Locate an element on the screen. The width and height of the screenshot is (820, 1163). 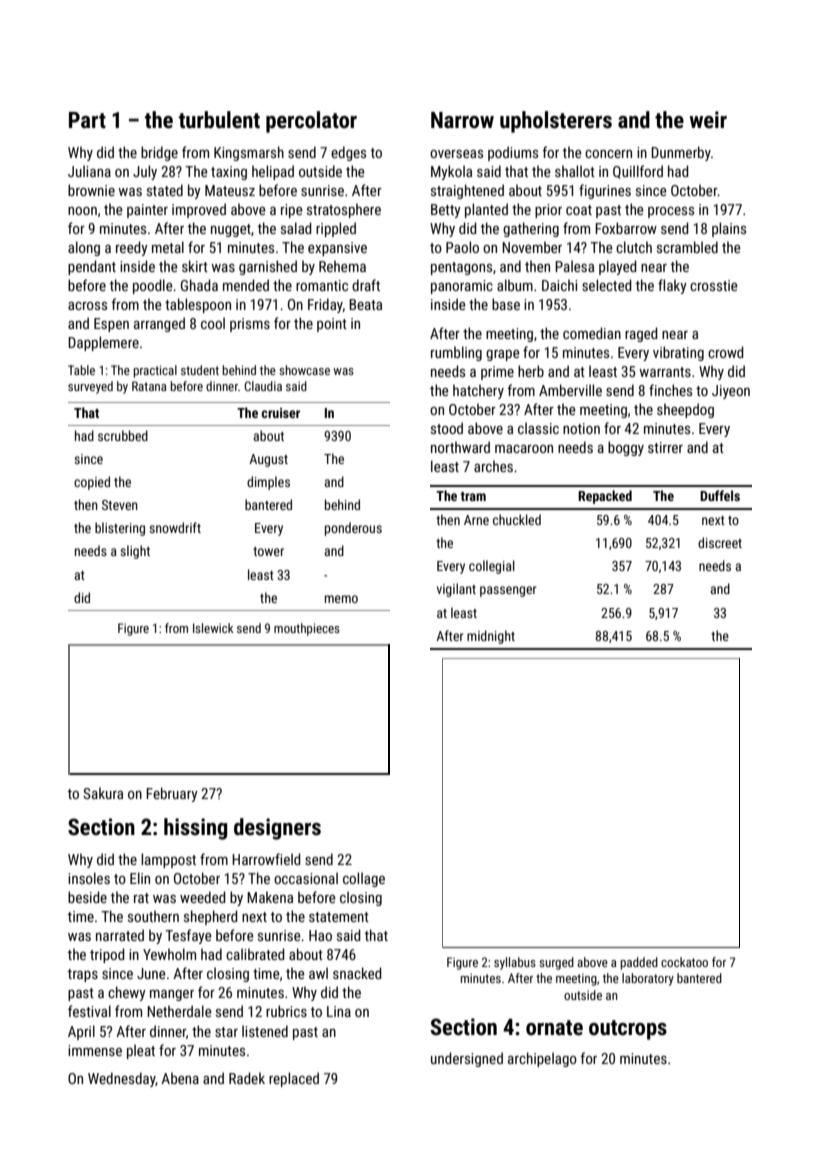
midnight is located at coordinates (491, 637).
